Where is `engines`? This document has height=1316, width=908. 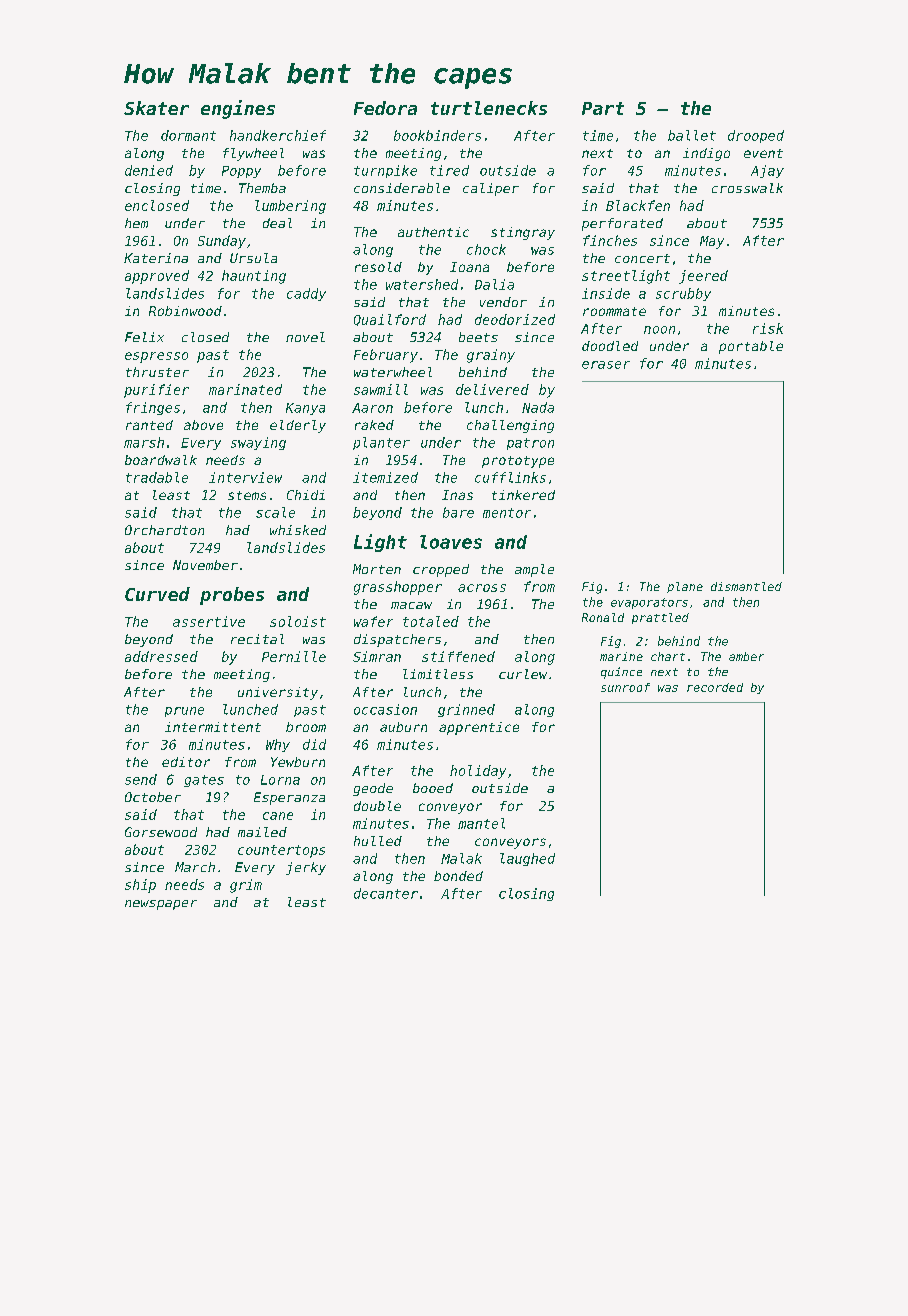 engines is located at coordinates (238, 109).
